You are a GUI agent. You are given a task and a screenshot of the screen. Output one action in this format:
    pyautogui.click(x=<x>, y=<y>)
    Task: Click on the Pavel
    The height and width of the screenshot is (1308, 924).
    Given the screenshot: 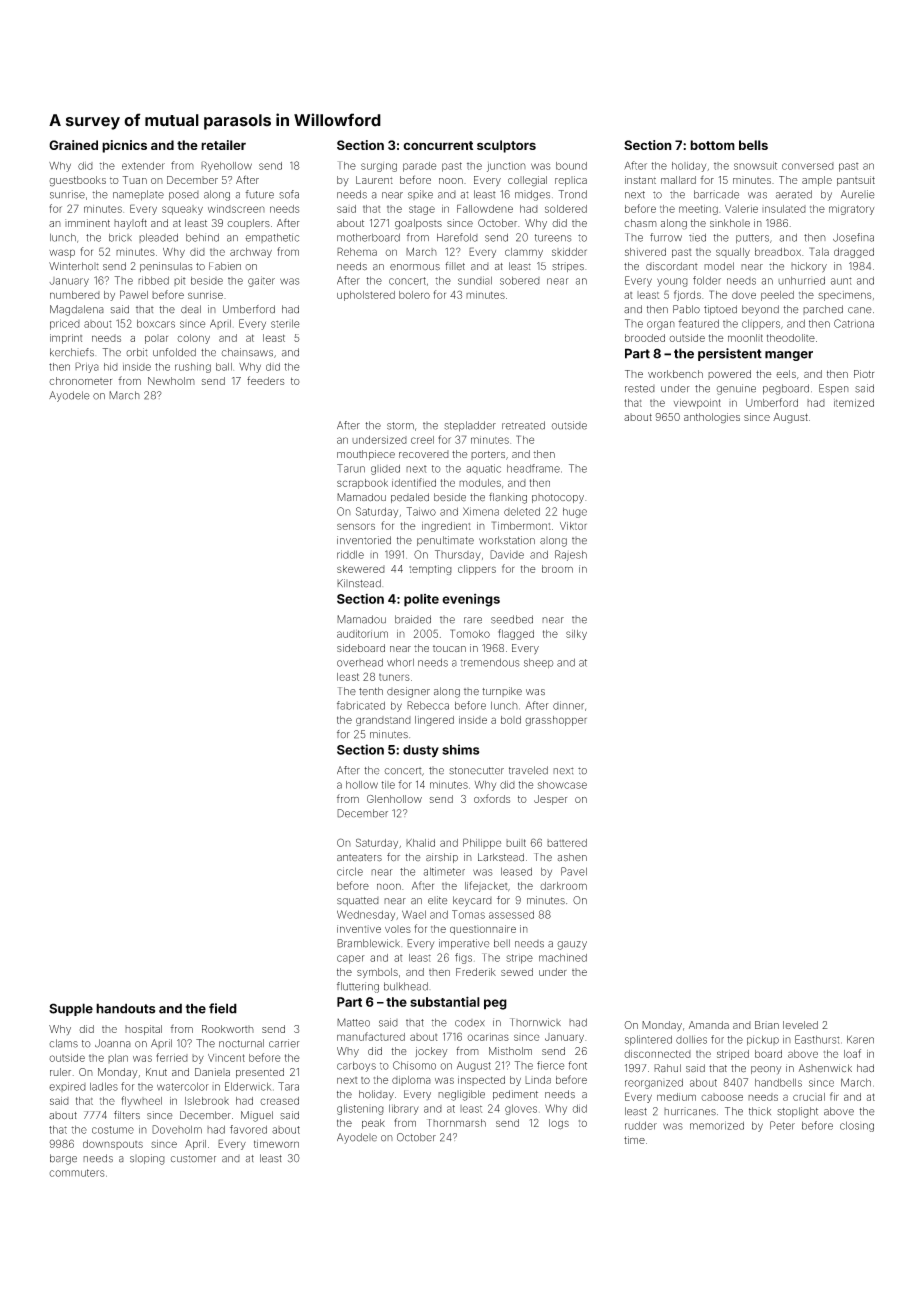 What is the action you would take?
    pyautogui.click(x=574, y=871)
